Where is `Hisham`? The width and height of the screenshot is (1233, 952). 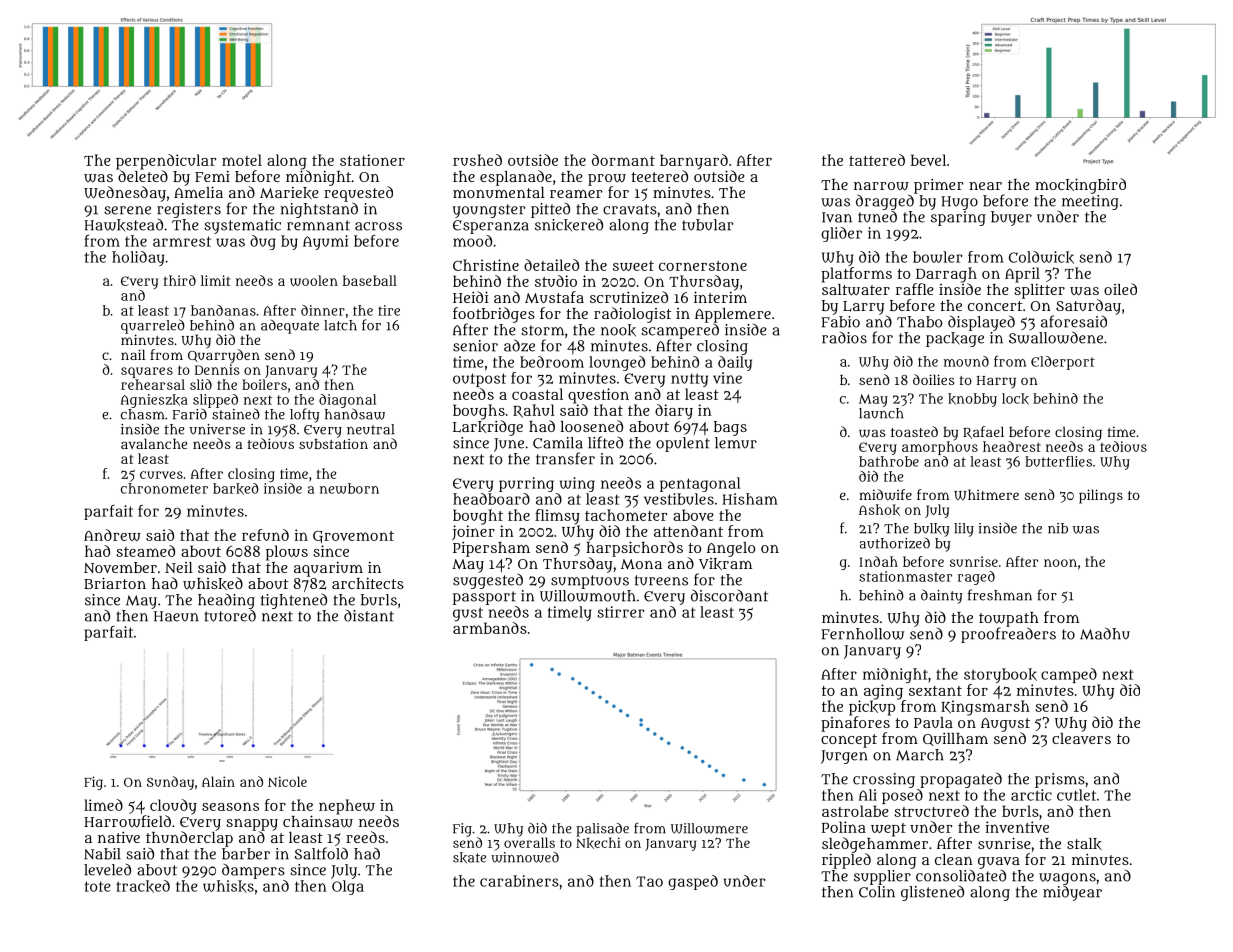 Hisham is located at coordinates (750, 499).
